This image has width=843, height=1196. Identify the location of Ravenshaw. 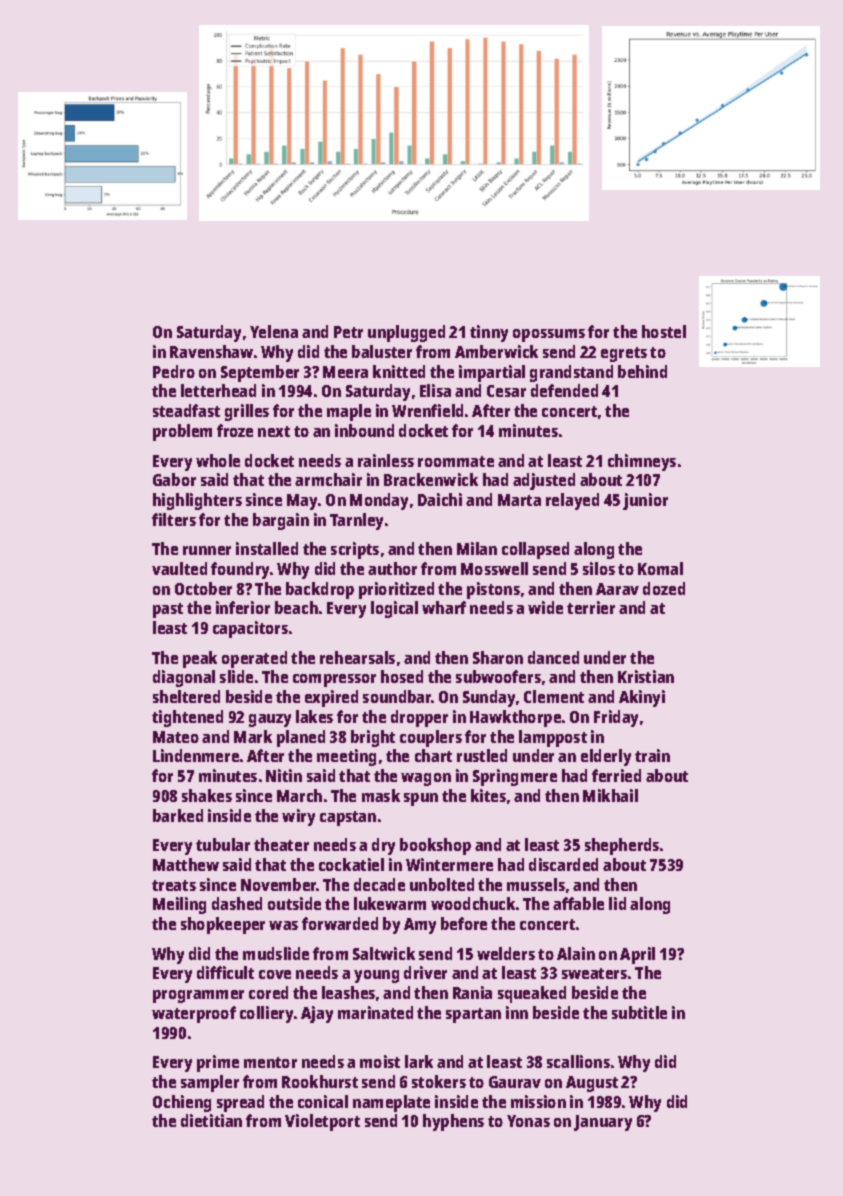
(211, 351).
